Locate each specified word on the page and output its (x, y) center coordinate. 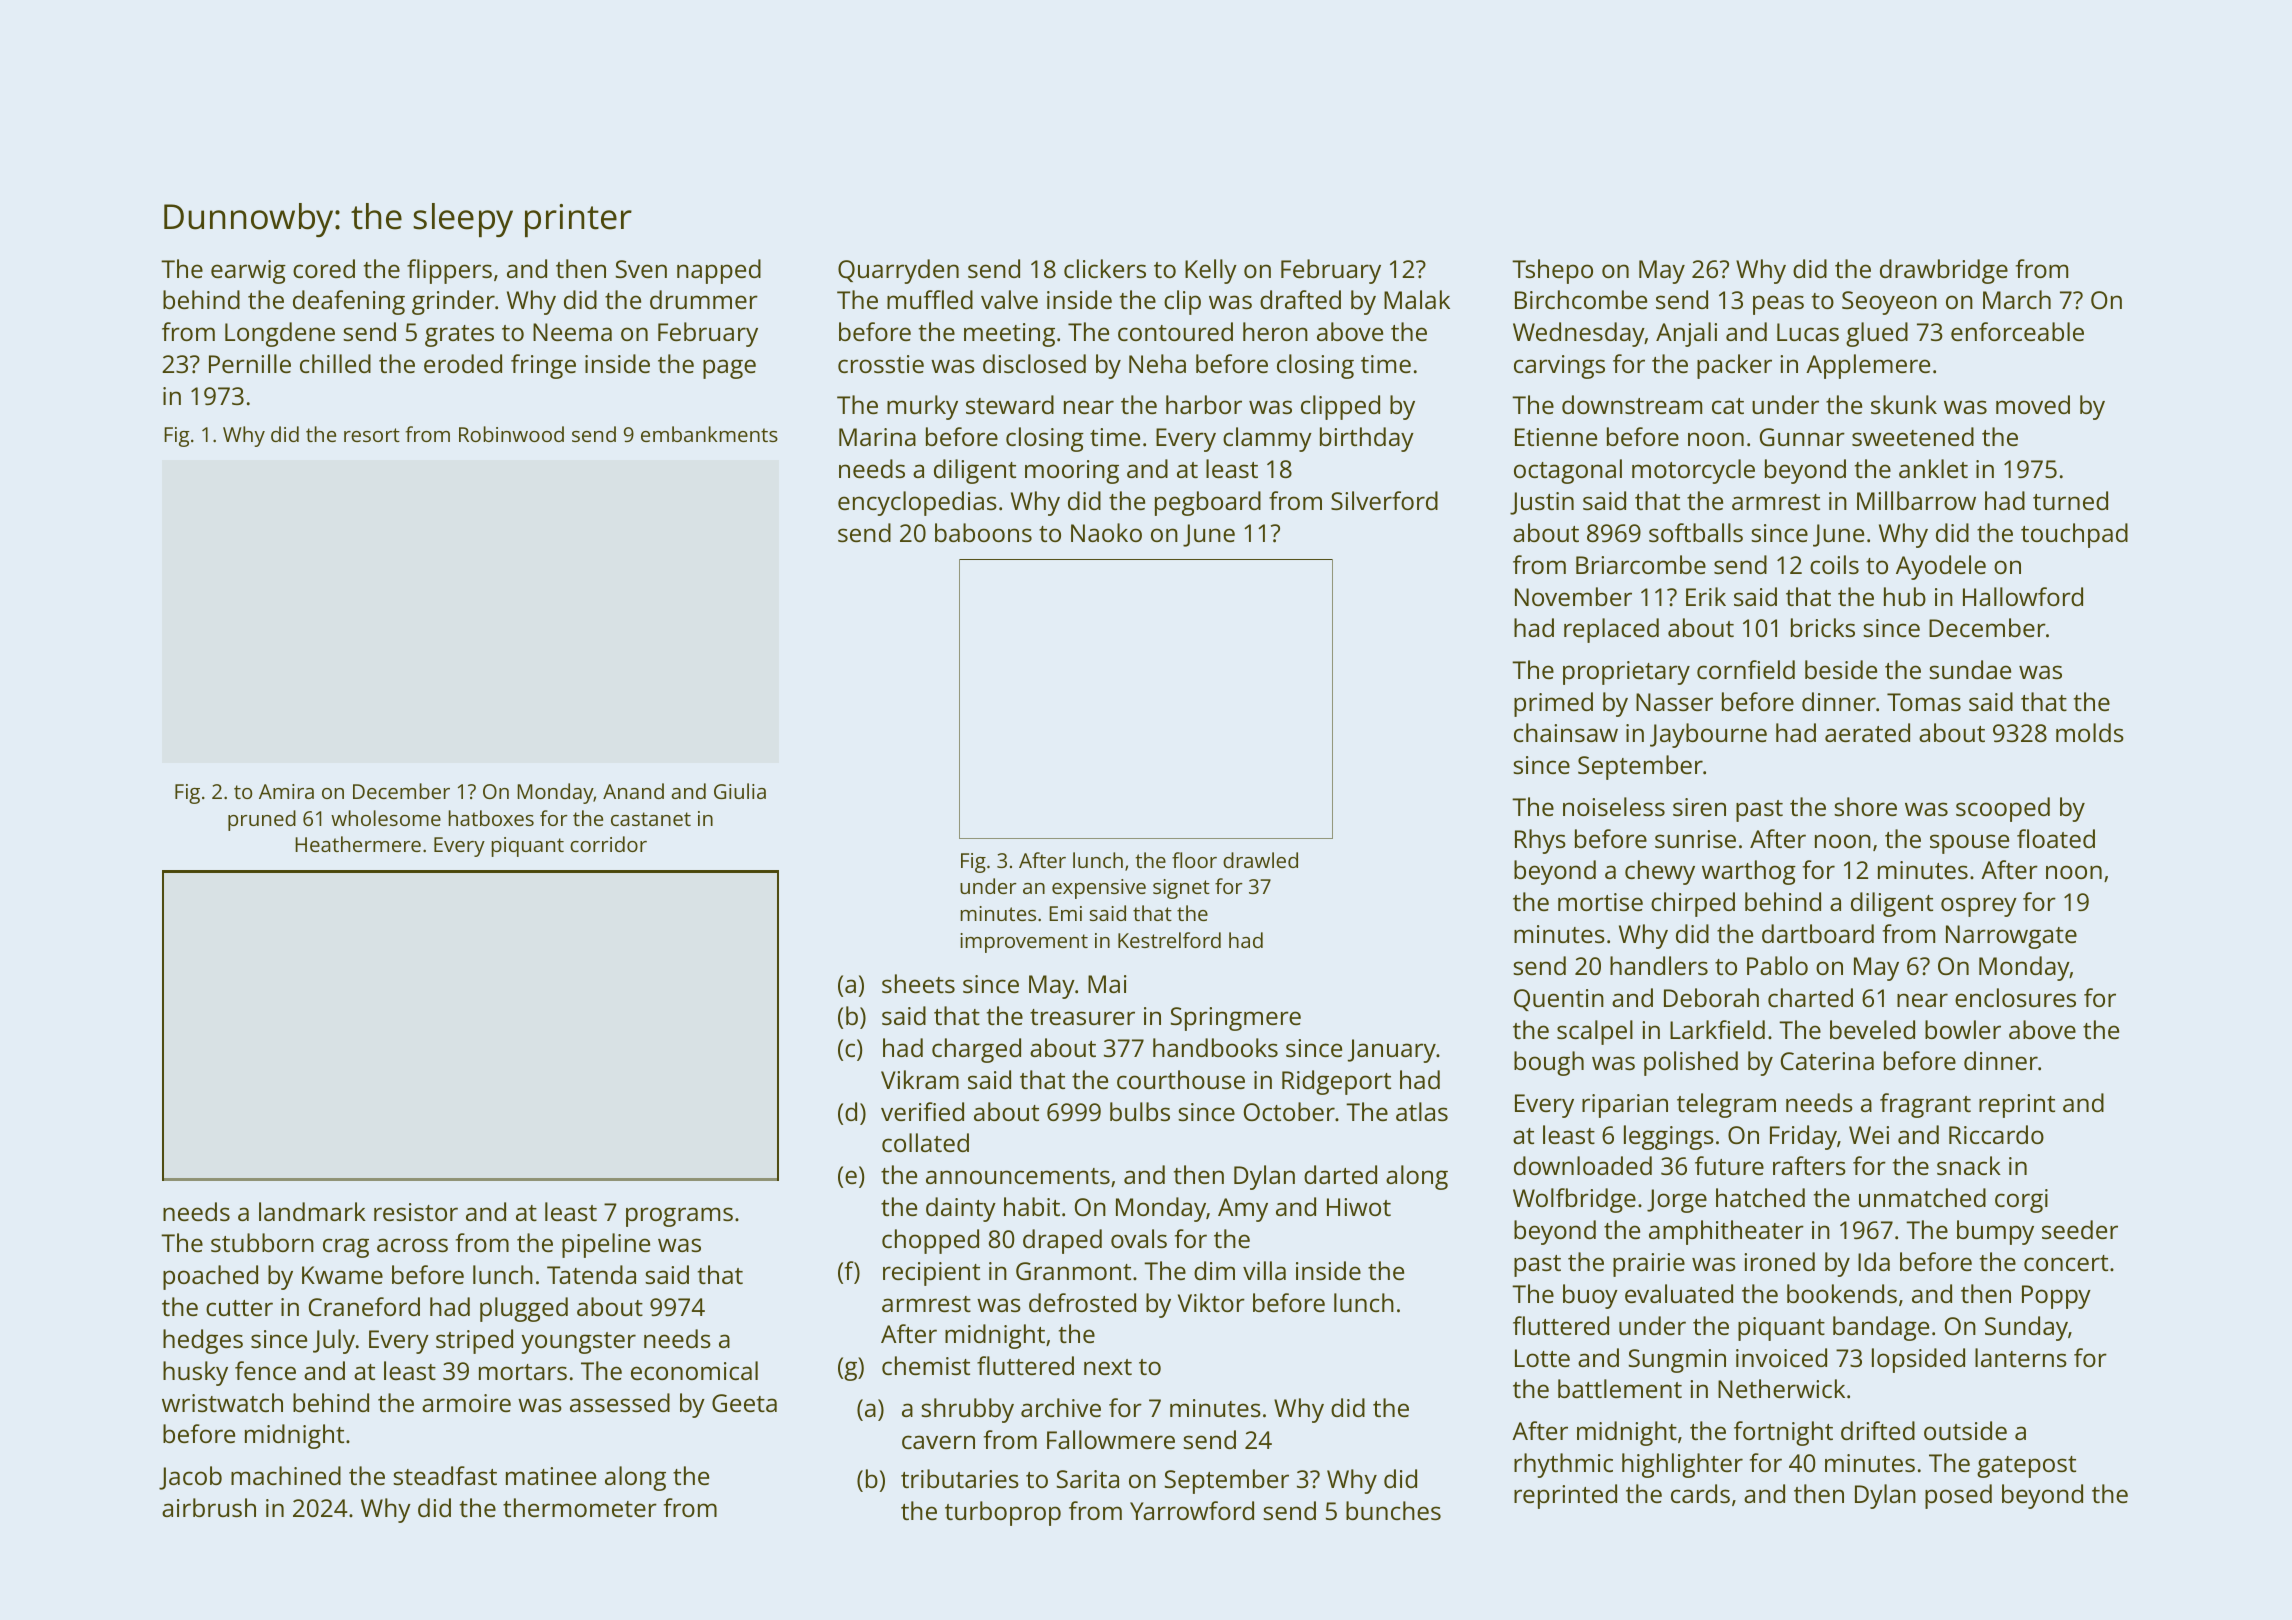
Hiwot (1359, 1207)
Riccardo (1996, 1134)
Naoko (1106, 532)
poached (210, 1277)
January (1392, 1051)
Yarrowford (1192, 1510)
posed (1958, 1496)
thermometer (580, 1507)
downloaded (1583, 1165)
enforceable (2017, 331)
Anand (633, 791)
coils (1834, 564)
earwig (248, 272)
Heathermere (358, 844)
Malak (1417, 299)
